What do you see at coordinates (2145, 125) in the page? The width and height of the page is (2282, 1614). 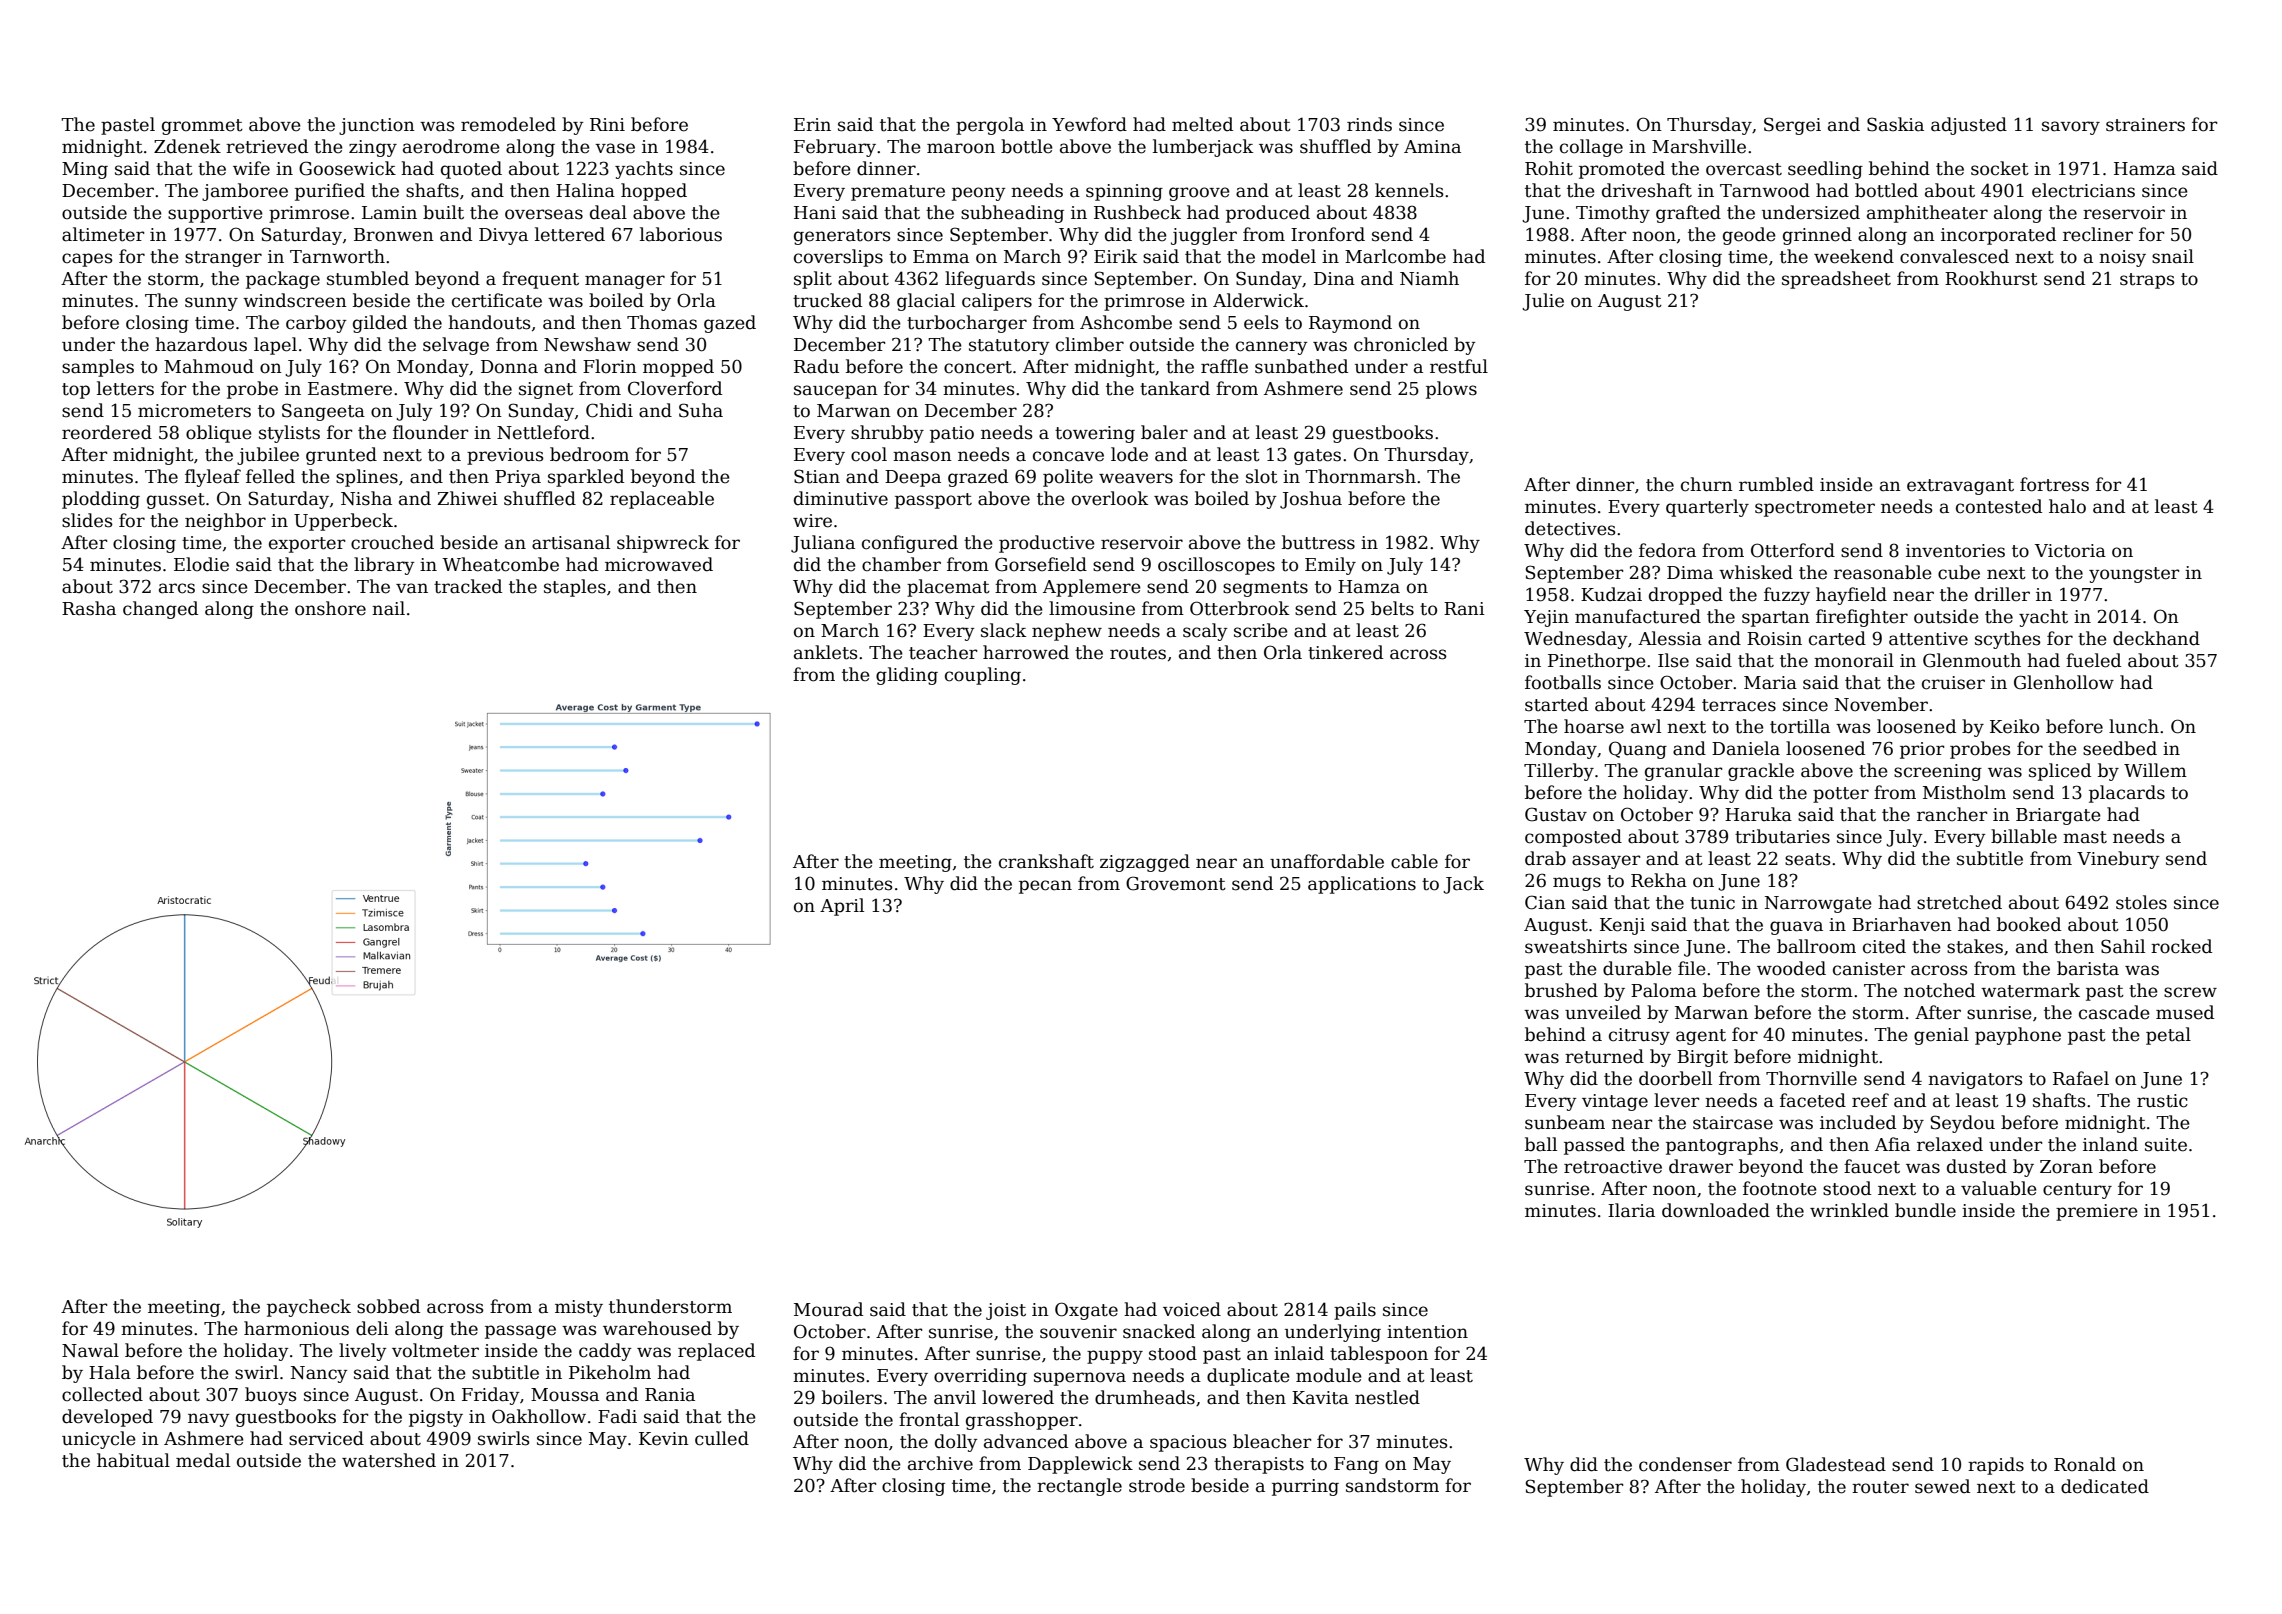 I see `strainers` at bounding box center [2145, 125].
